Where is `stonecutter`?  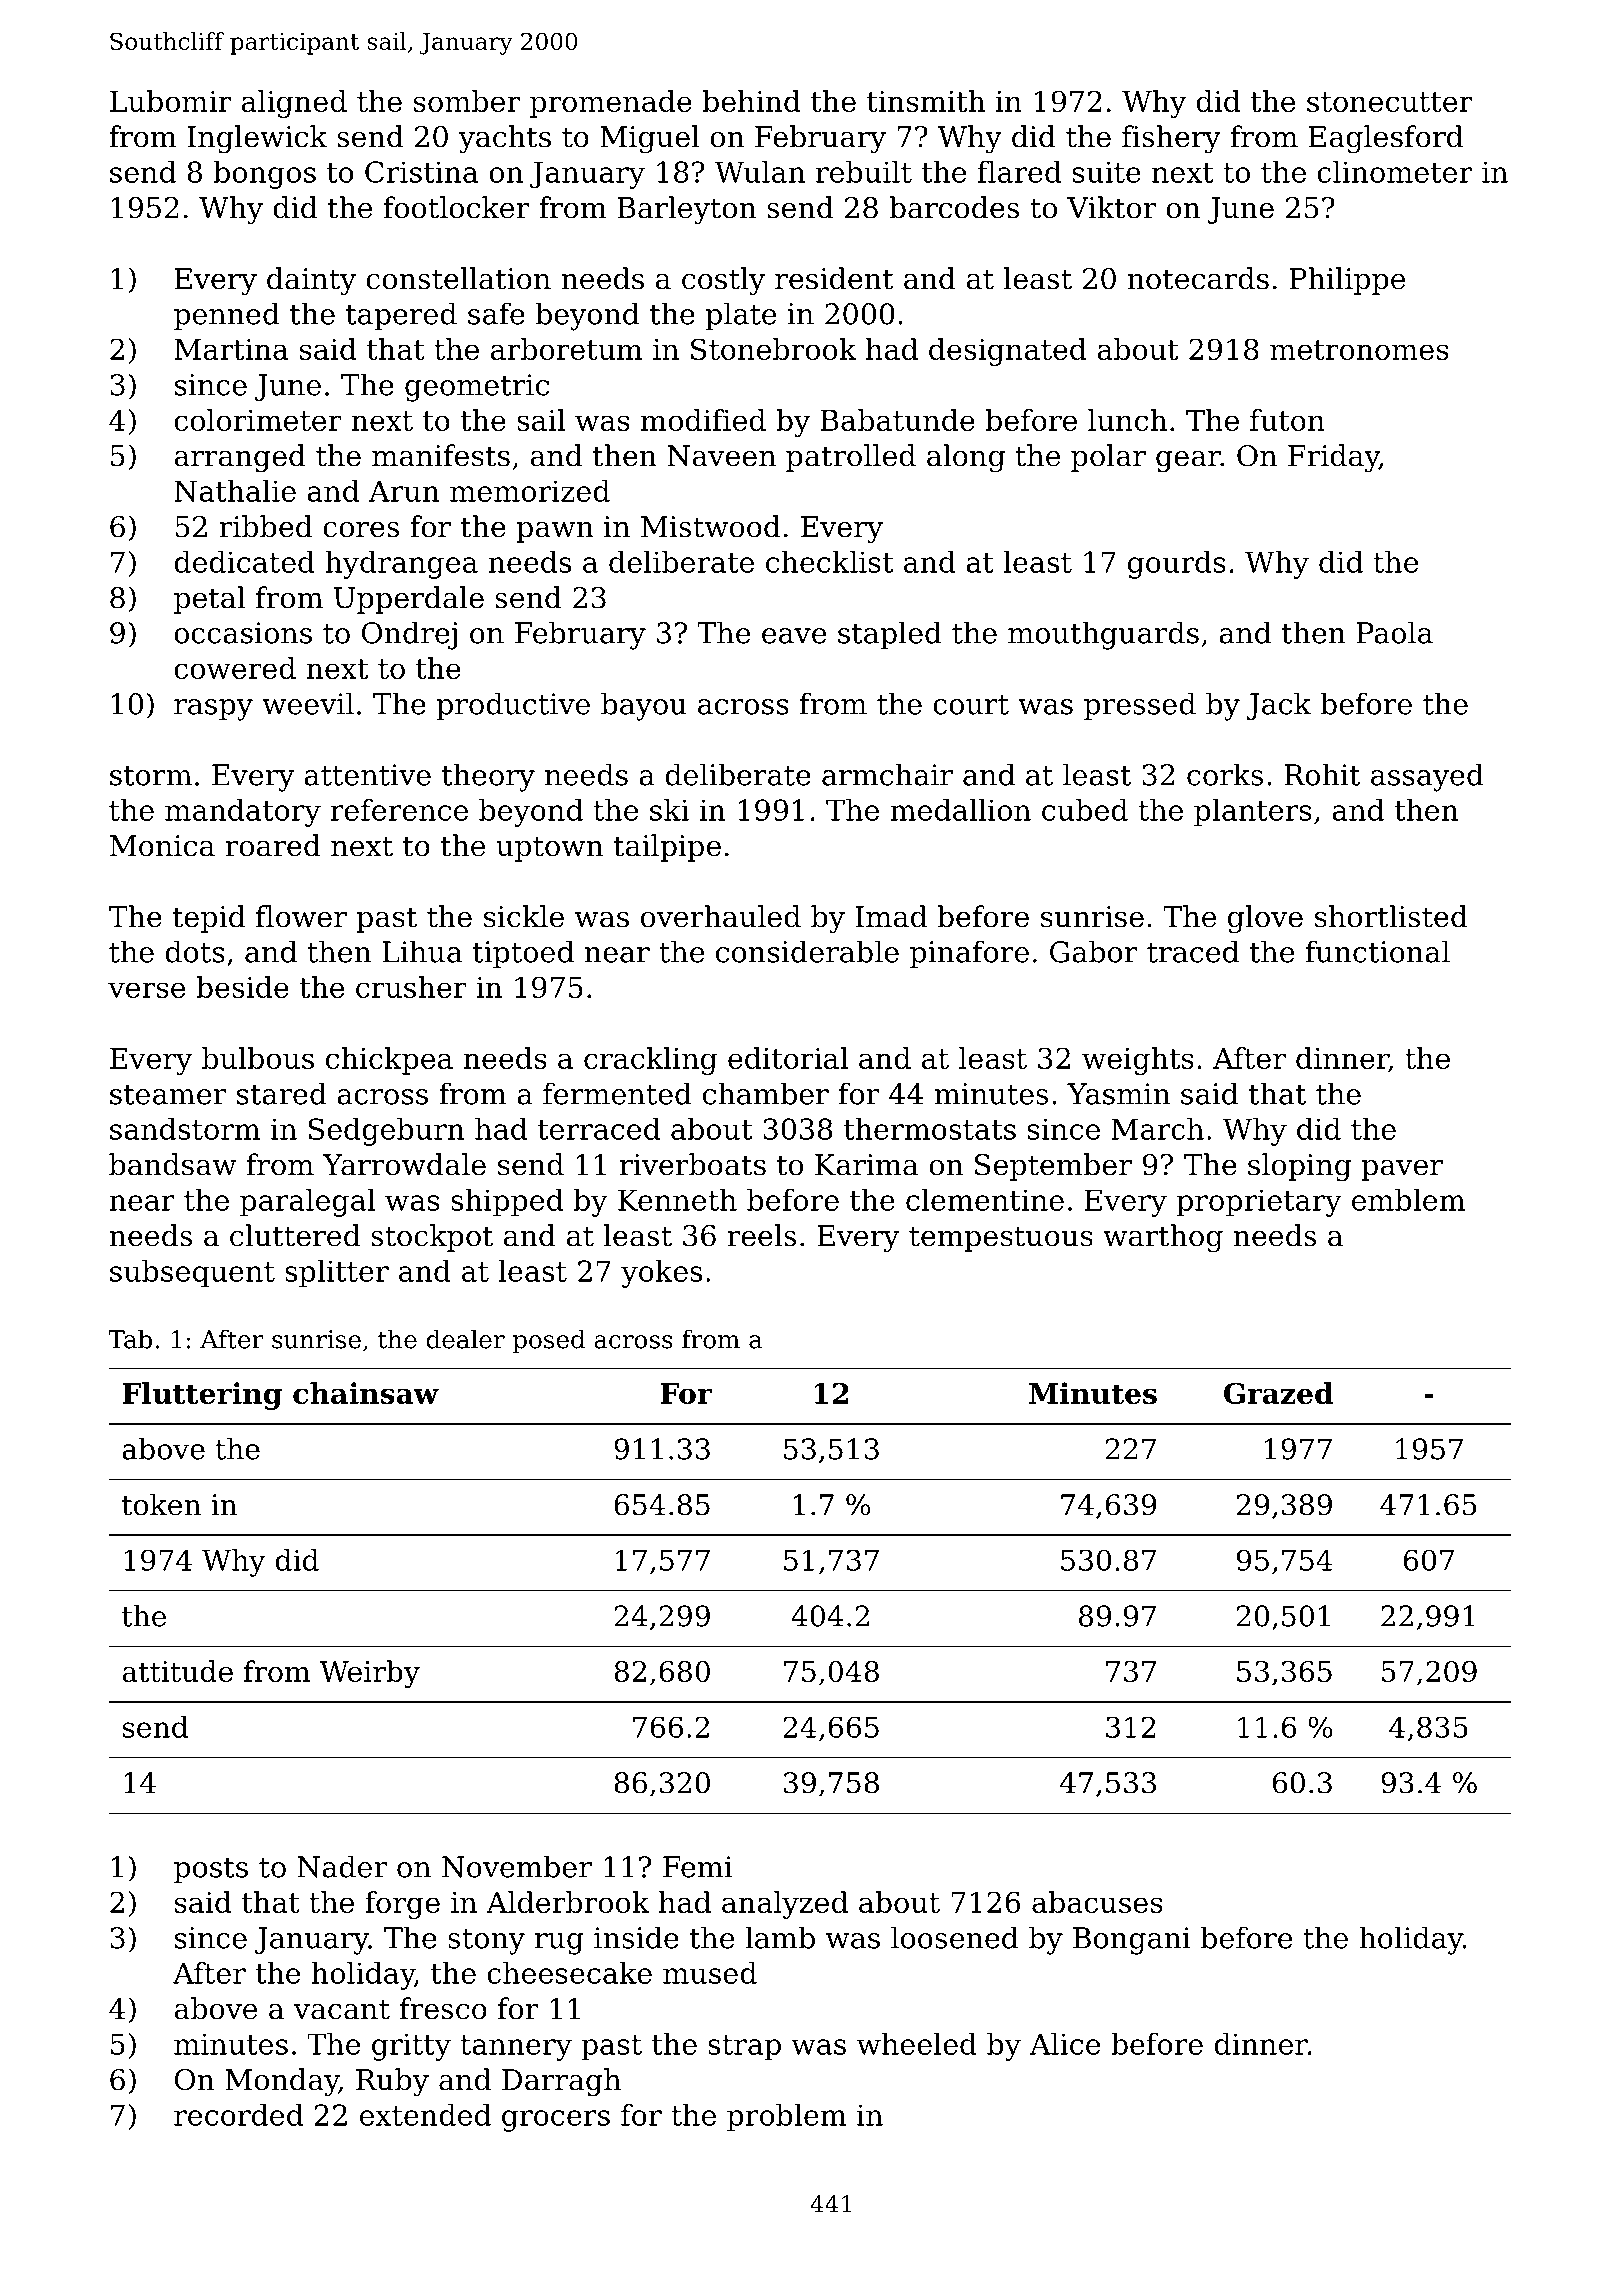
stonecutter is located at coordinates (1389, 102).
